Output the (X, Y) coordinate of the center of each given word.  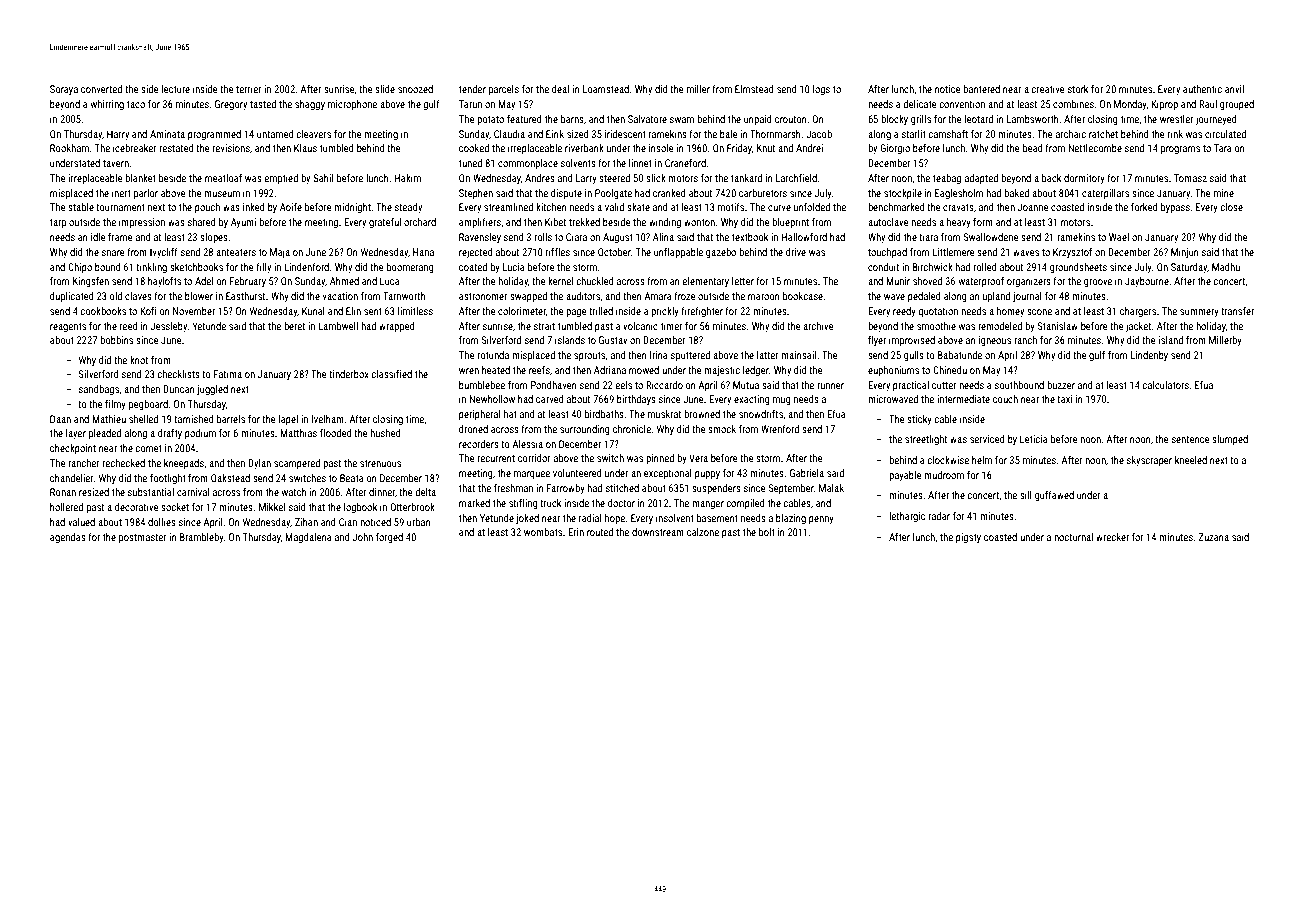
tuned (470, 163)
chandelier (72, 478)
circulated (1225, 134)
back (1051, 178)
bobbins (116, 340)
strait (544, 326)
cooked (474, 148)
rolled (985, 267)
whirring (107, 105)
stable (81, 207)
